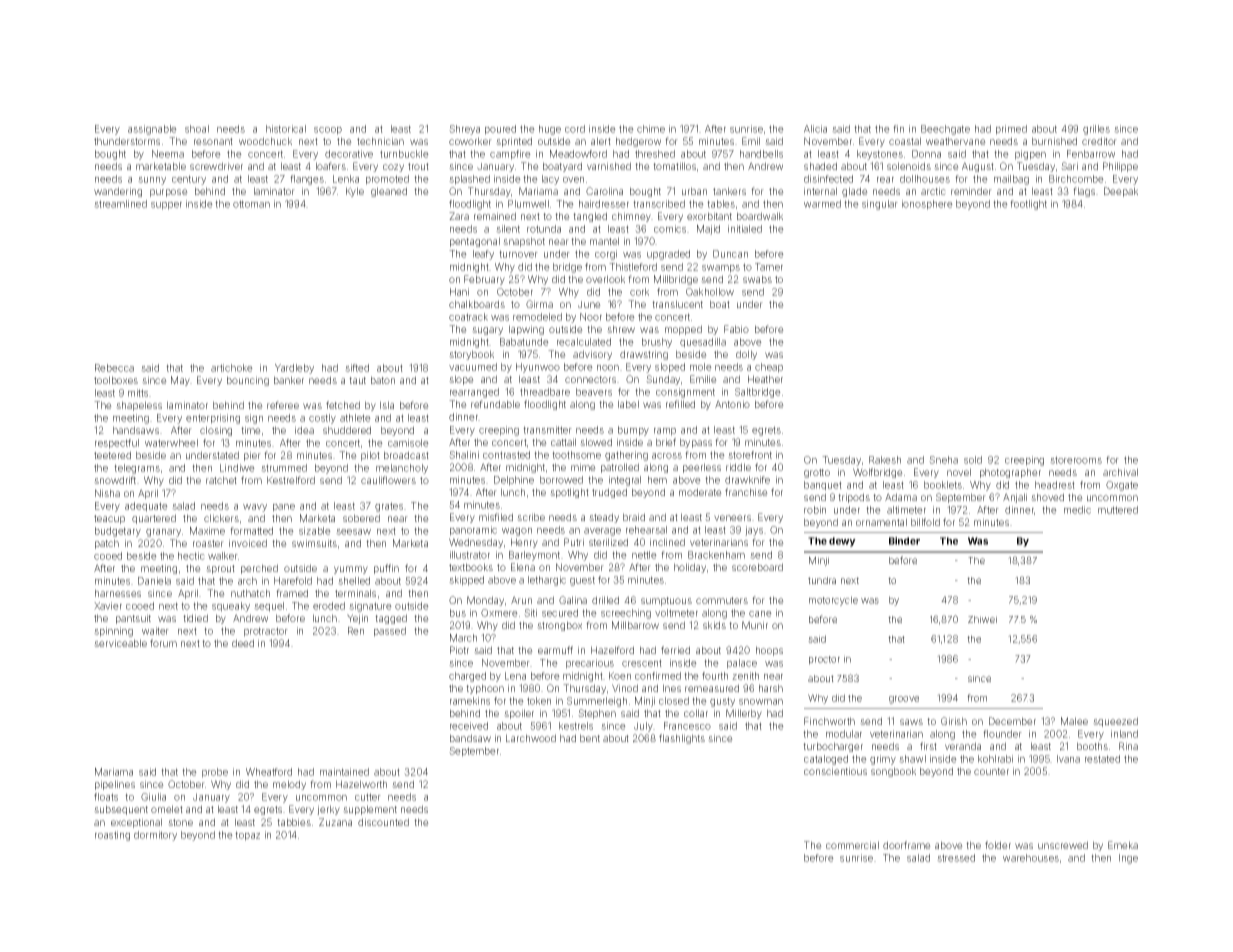 The width and height of the screenshot is (1233, 952). I want to click on flags, so click(1084, 192).
